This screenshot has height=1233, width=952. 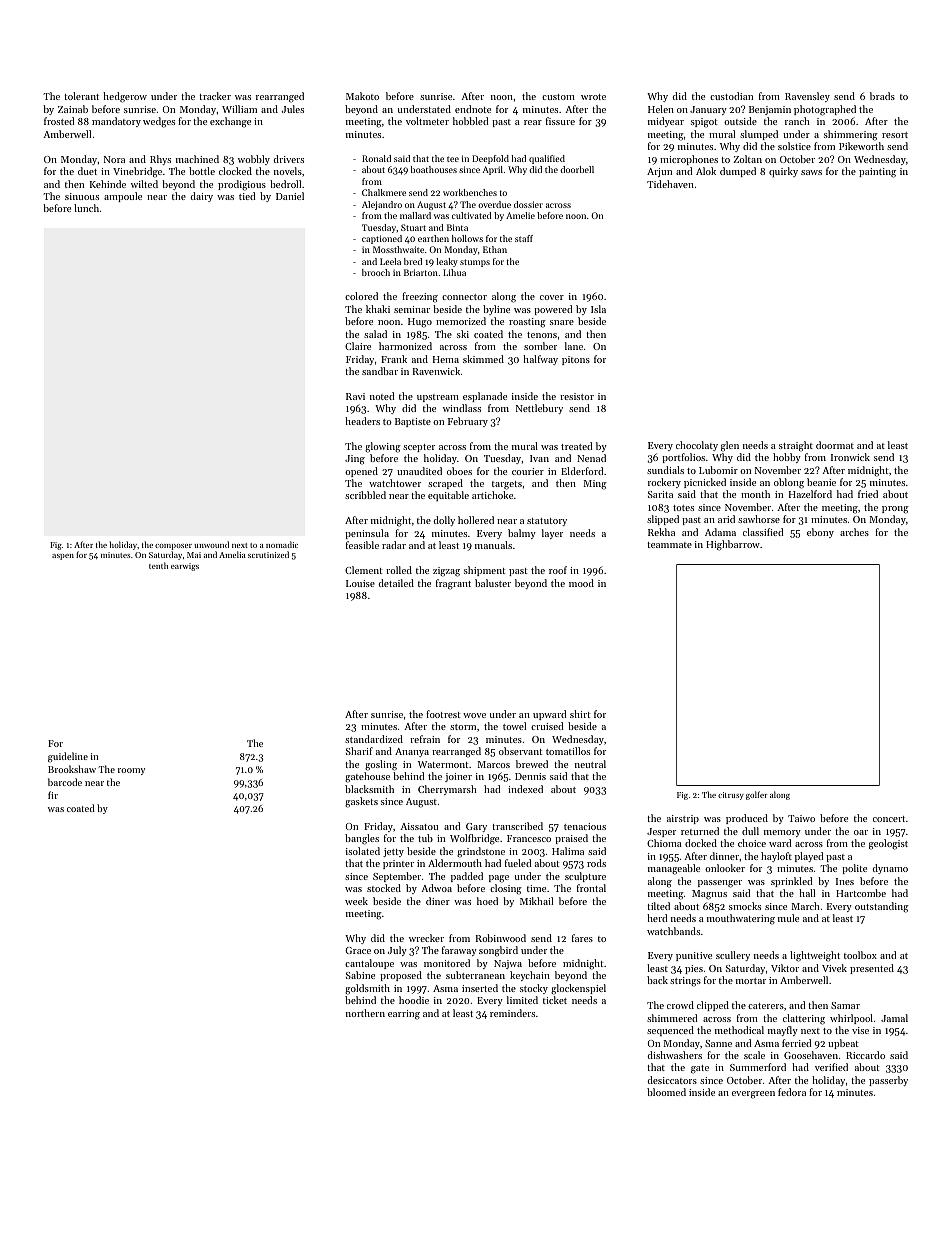 What do you see at coordinates (807, 97) in the screenshot?
I see `Ravensley` at bounding box center [807, 97].
